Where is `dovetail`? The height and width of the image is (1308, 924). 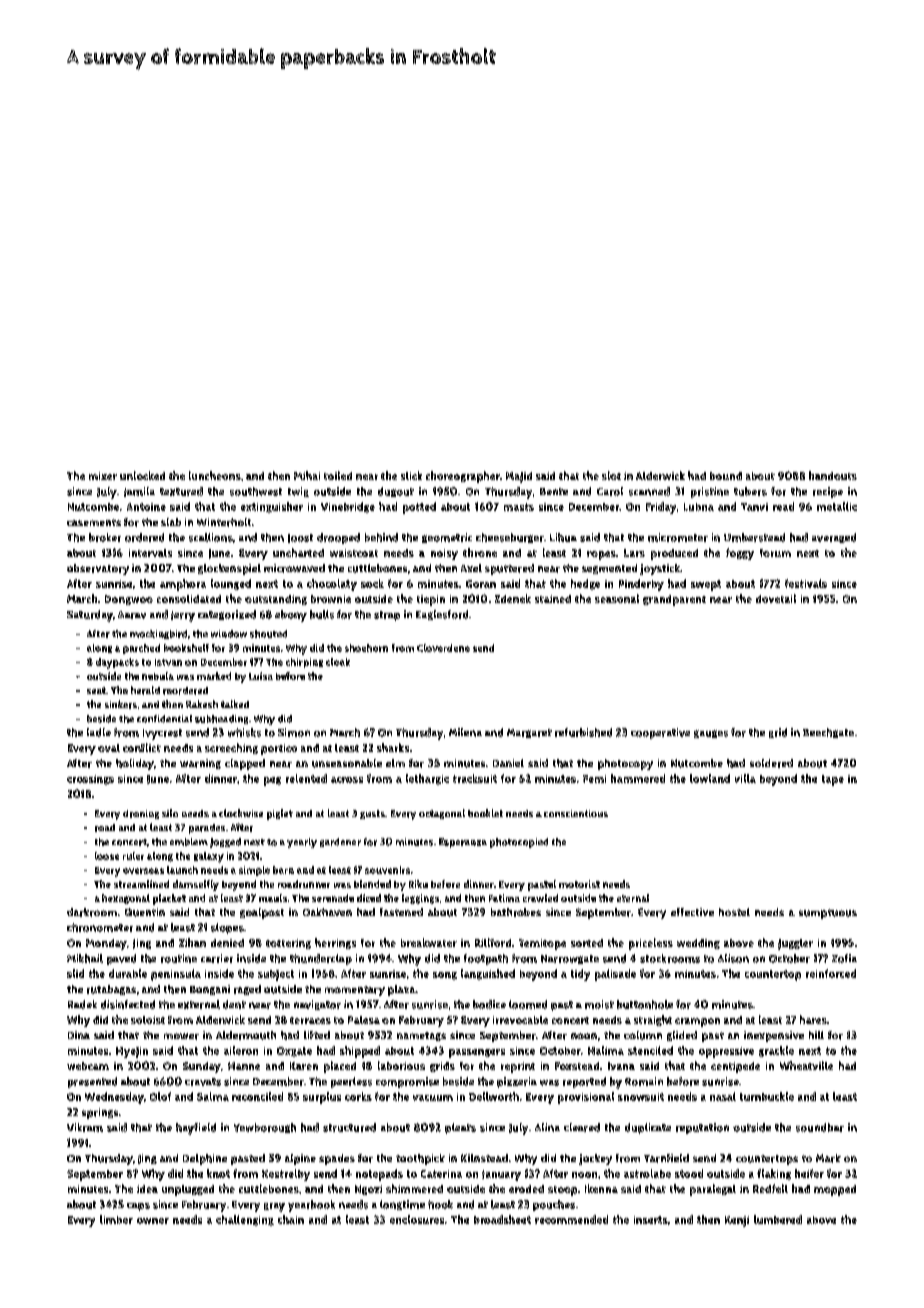 dovetail is located at coordinates (776, 598).
